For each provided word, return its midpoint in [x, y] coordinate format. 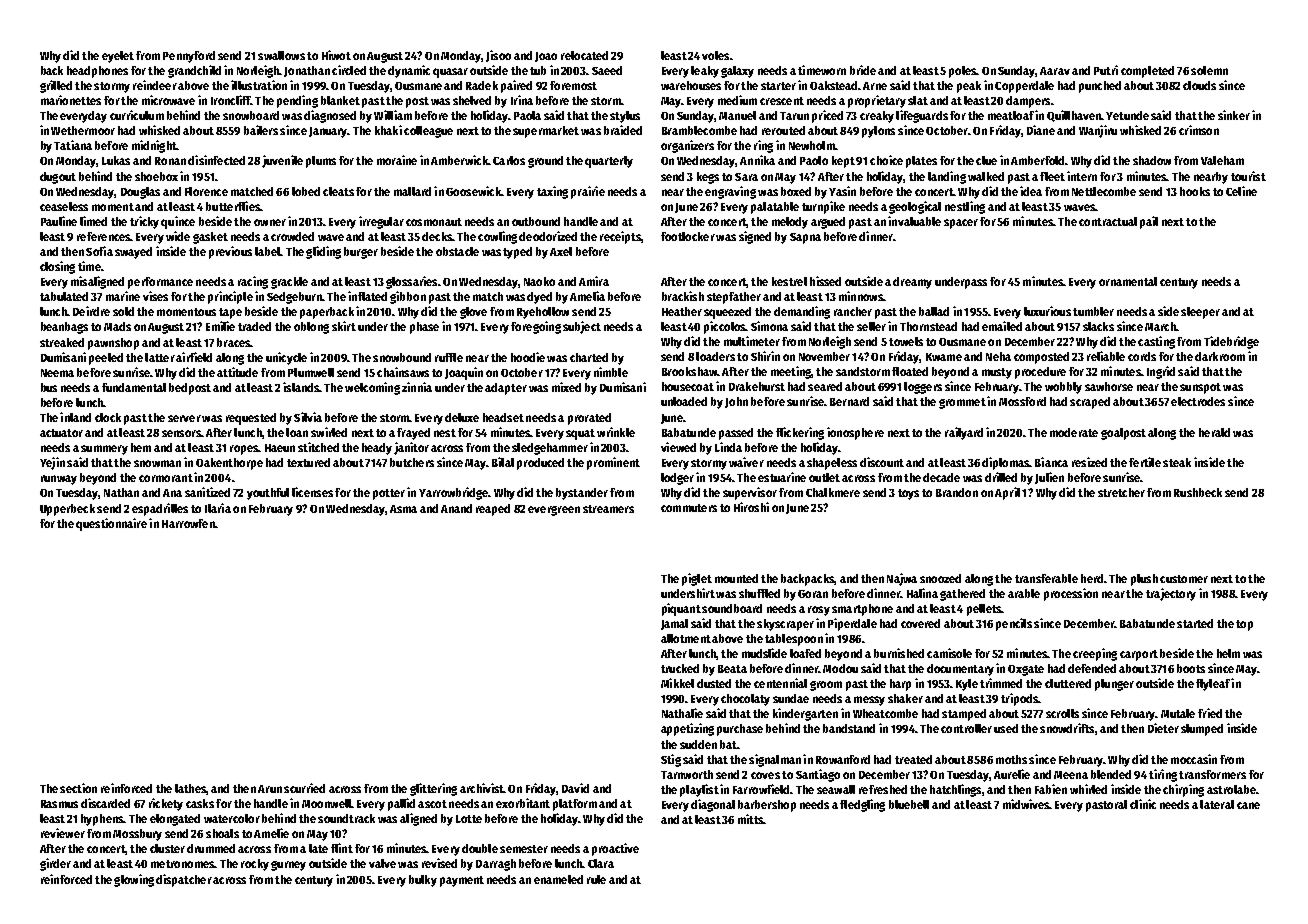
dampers [1028, 102]
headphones [97, 72]
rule [596, 879]
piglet [697, 579]
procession [1071, 594]
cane [1248, 805]
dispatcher [184, 880]
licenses [312, 492]
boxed [796, 191]
